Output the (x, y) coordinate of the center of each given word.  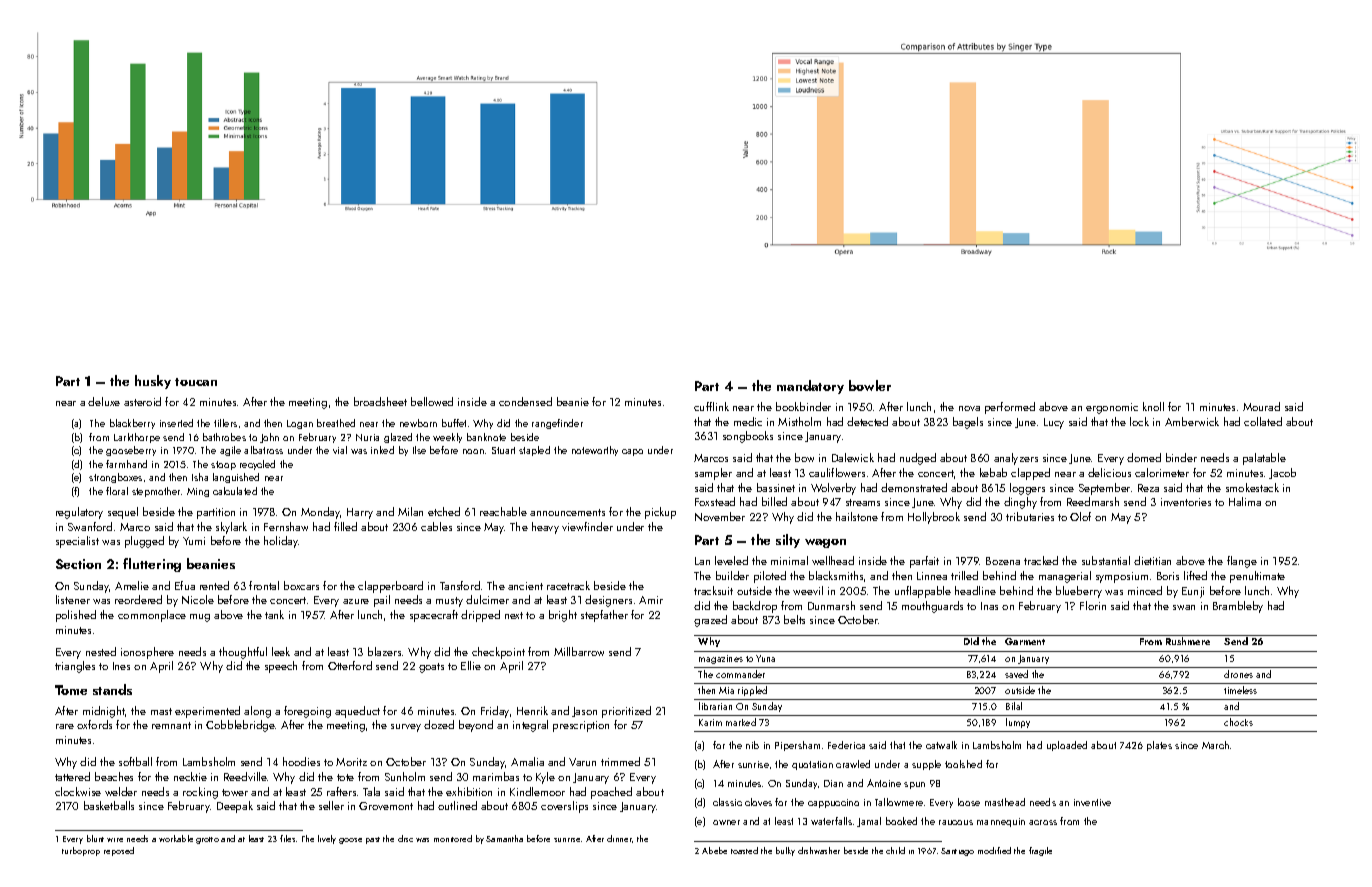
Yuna (765, 658)
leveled (731, 560)
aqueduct (357, 712)
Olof (1080, 516)
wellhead (833, 560)
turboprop (81, 851)
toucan (196, 382)
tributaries (1030, 516)
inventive (1092, 802)
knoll (1153, 406)
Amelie (132, 585)
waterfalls (831, 821)
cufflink (711, 406)
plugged (144, 542)
